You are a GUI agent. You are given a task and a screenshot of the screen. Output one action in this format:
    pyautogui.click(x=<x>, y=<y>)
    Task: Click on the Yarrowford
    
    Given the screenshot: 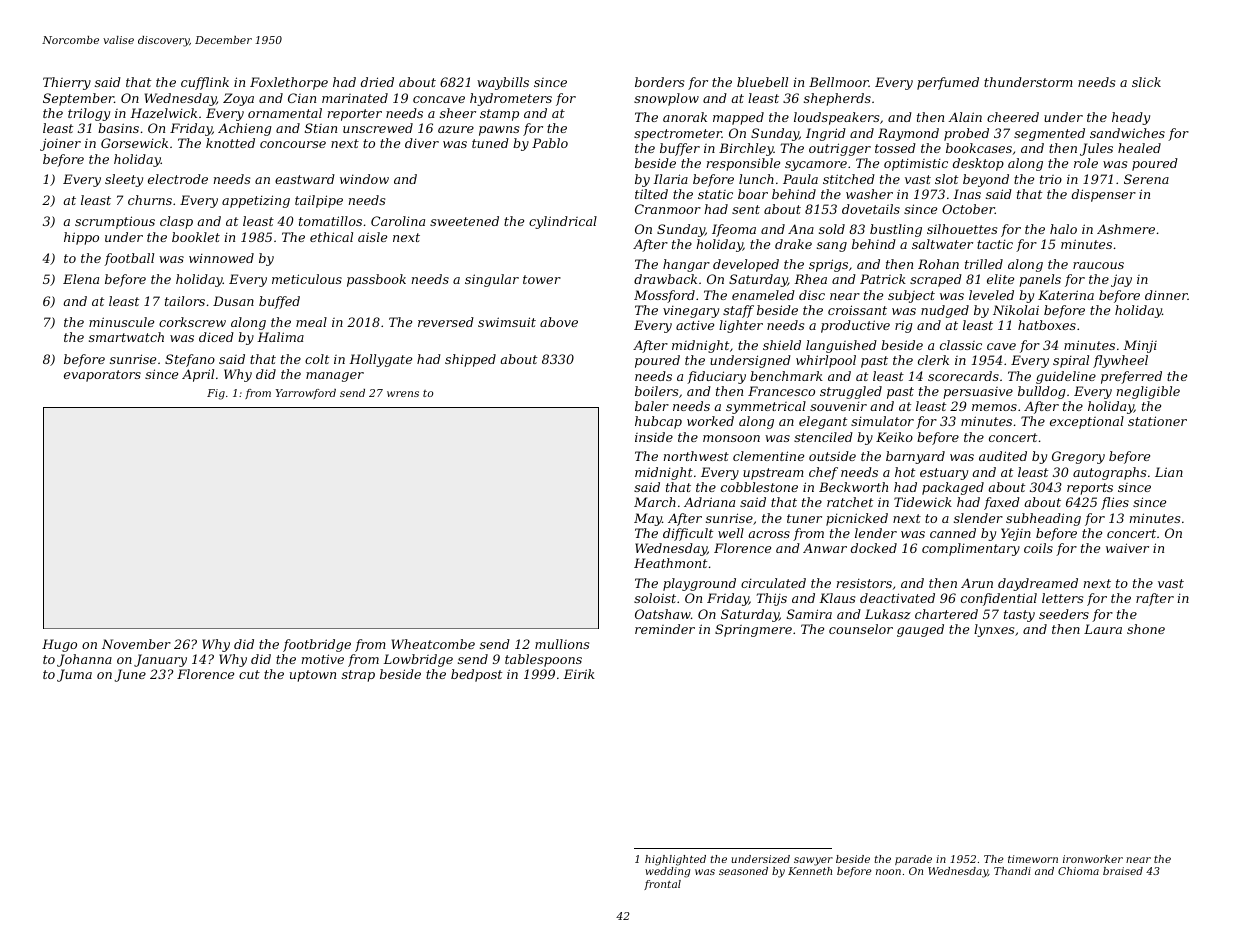 What is the action you would take?
    pyautogui.click(x=306, y=394)
